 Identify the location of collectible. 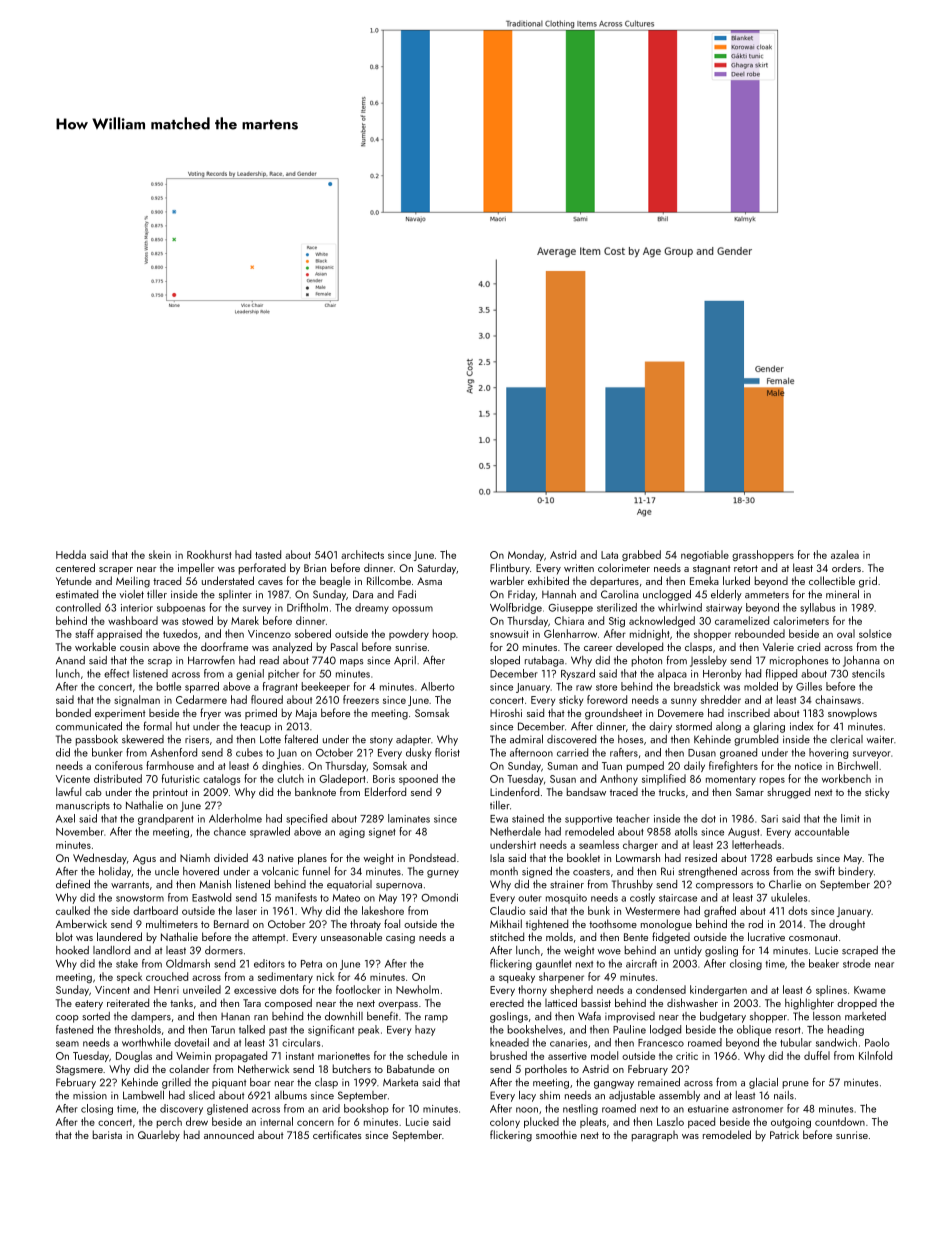
(832, 580).
